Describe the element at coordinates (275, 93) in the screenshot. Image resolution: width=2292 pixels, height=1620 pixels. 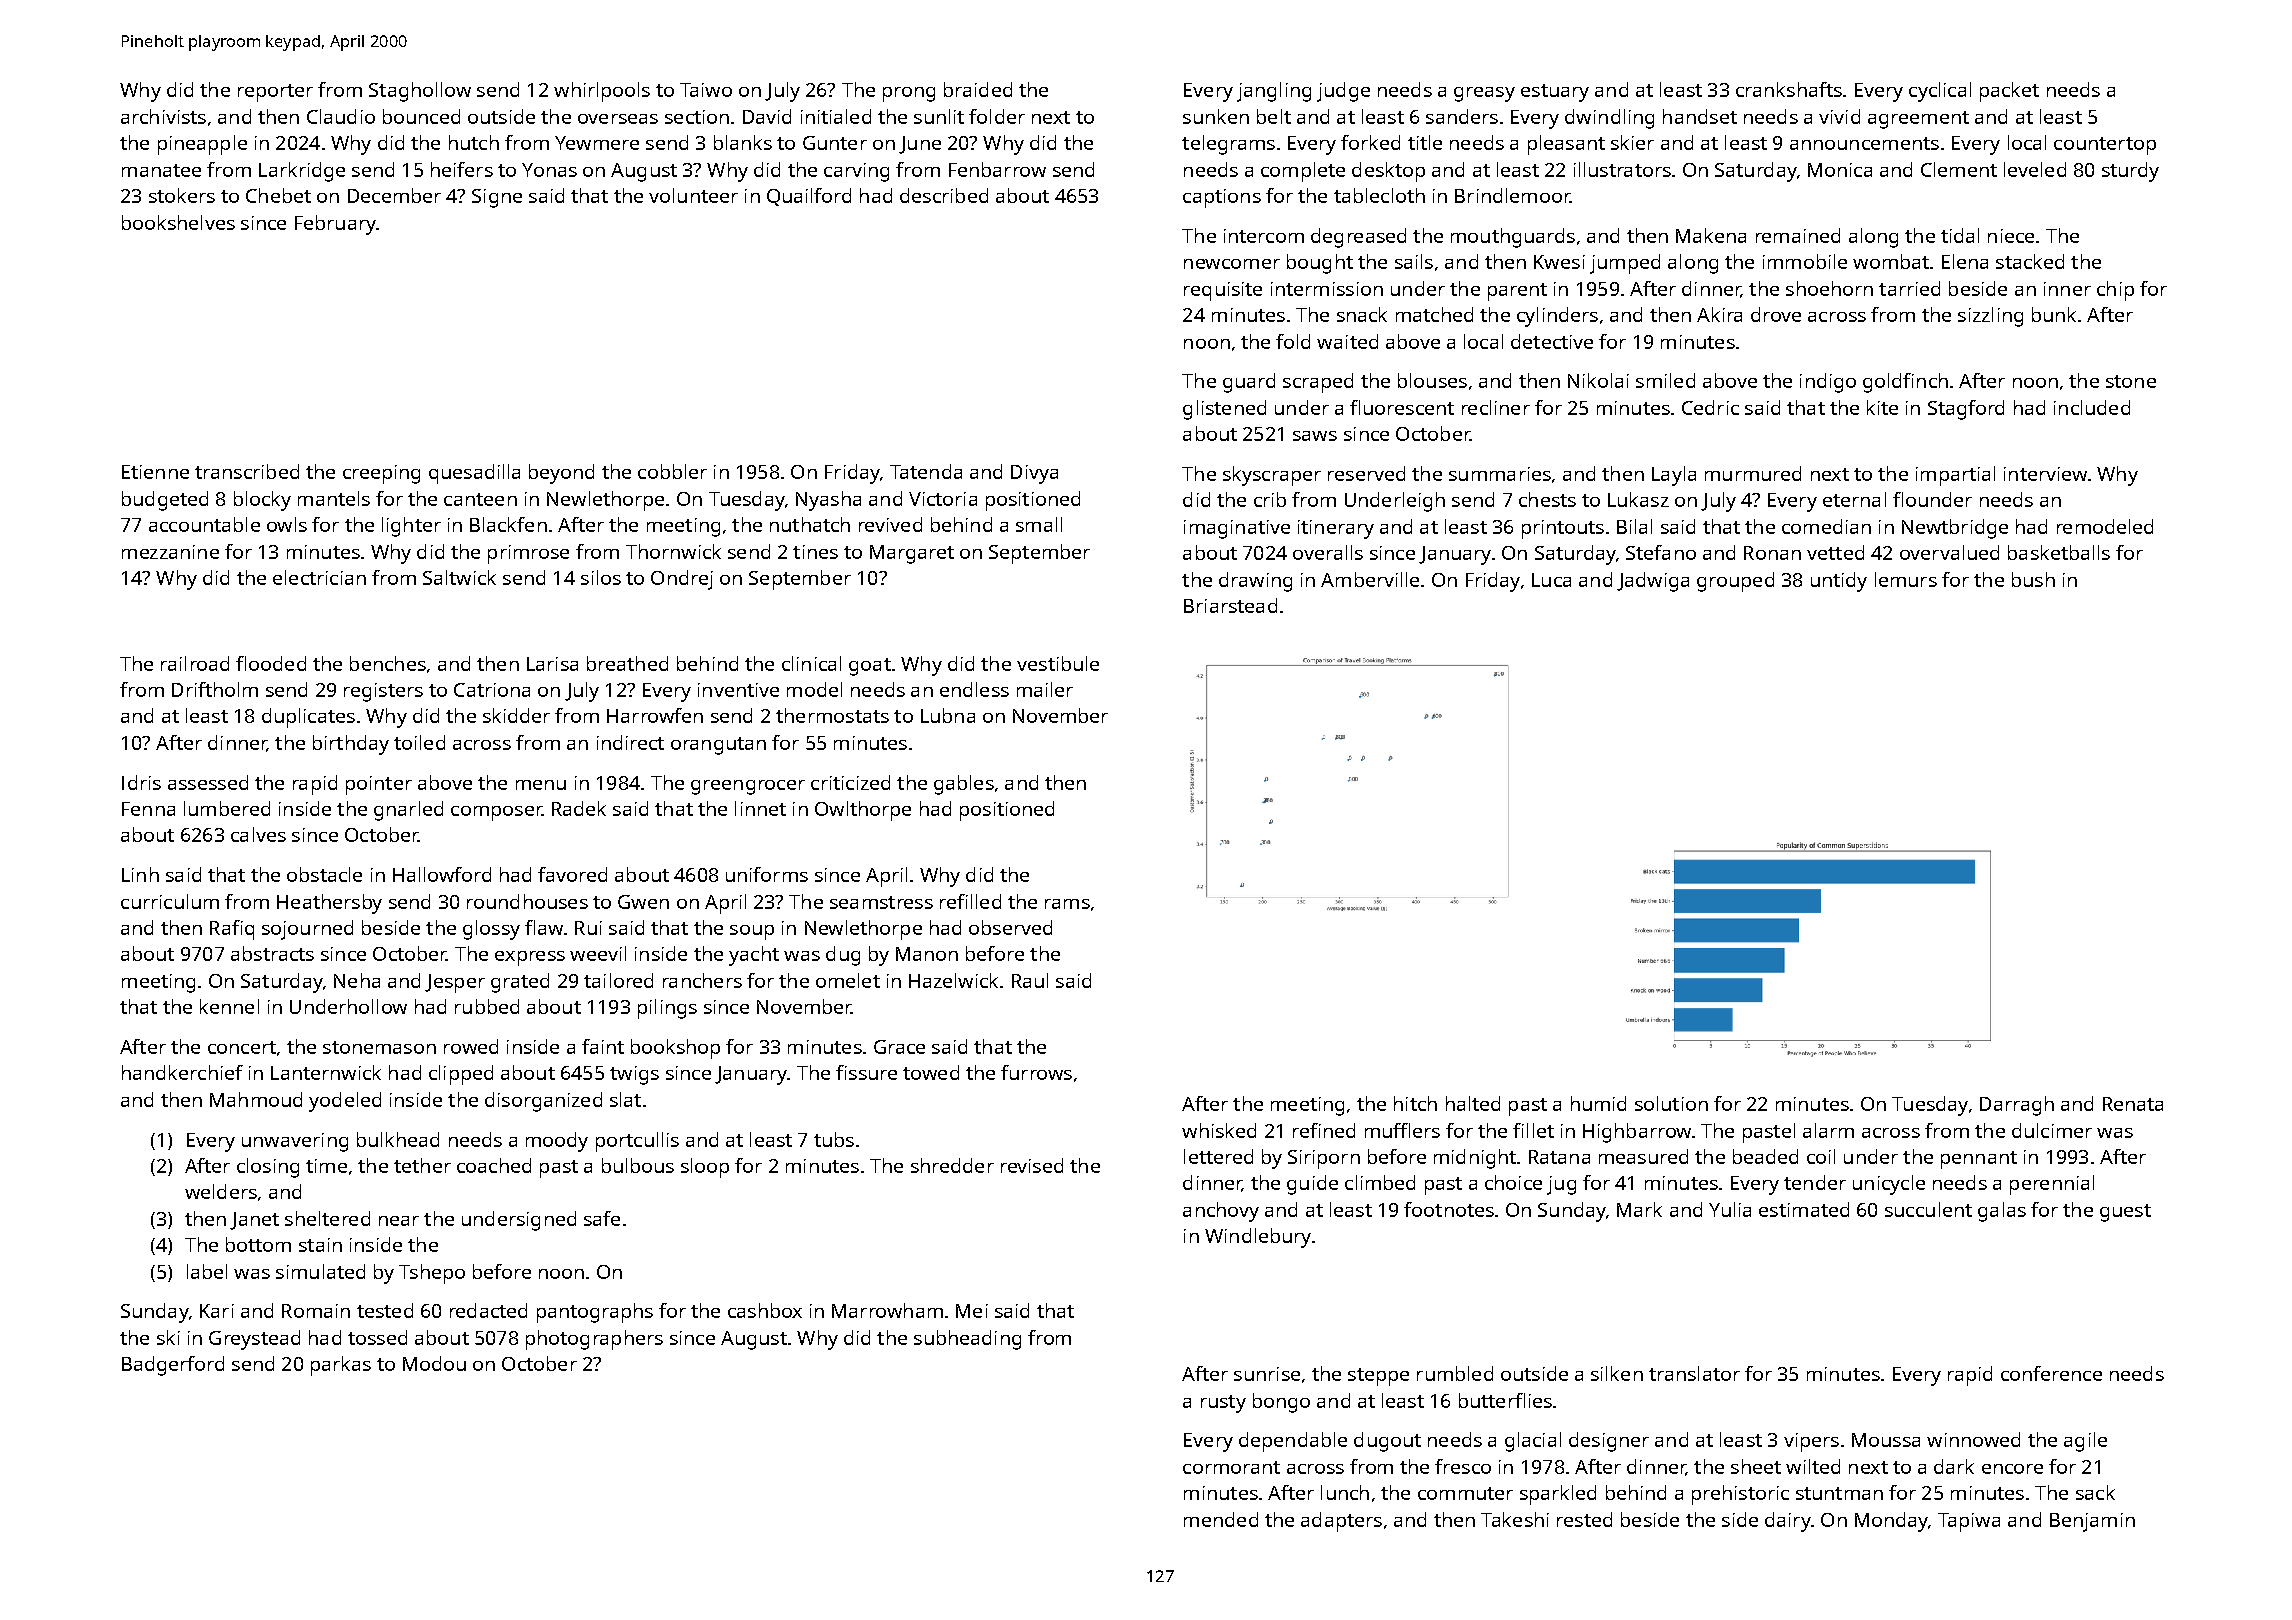
I see `reporter` at that location.
